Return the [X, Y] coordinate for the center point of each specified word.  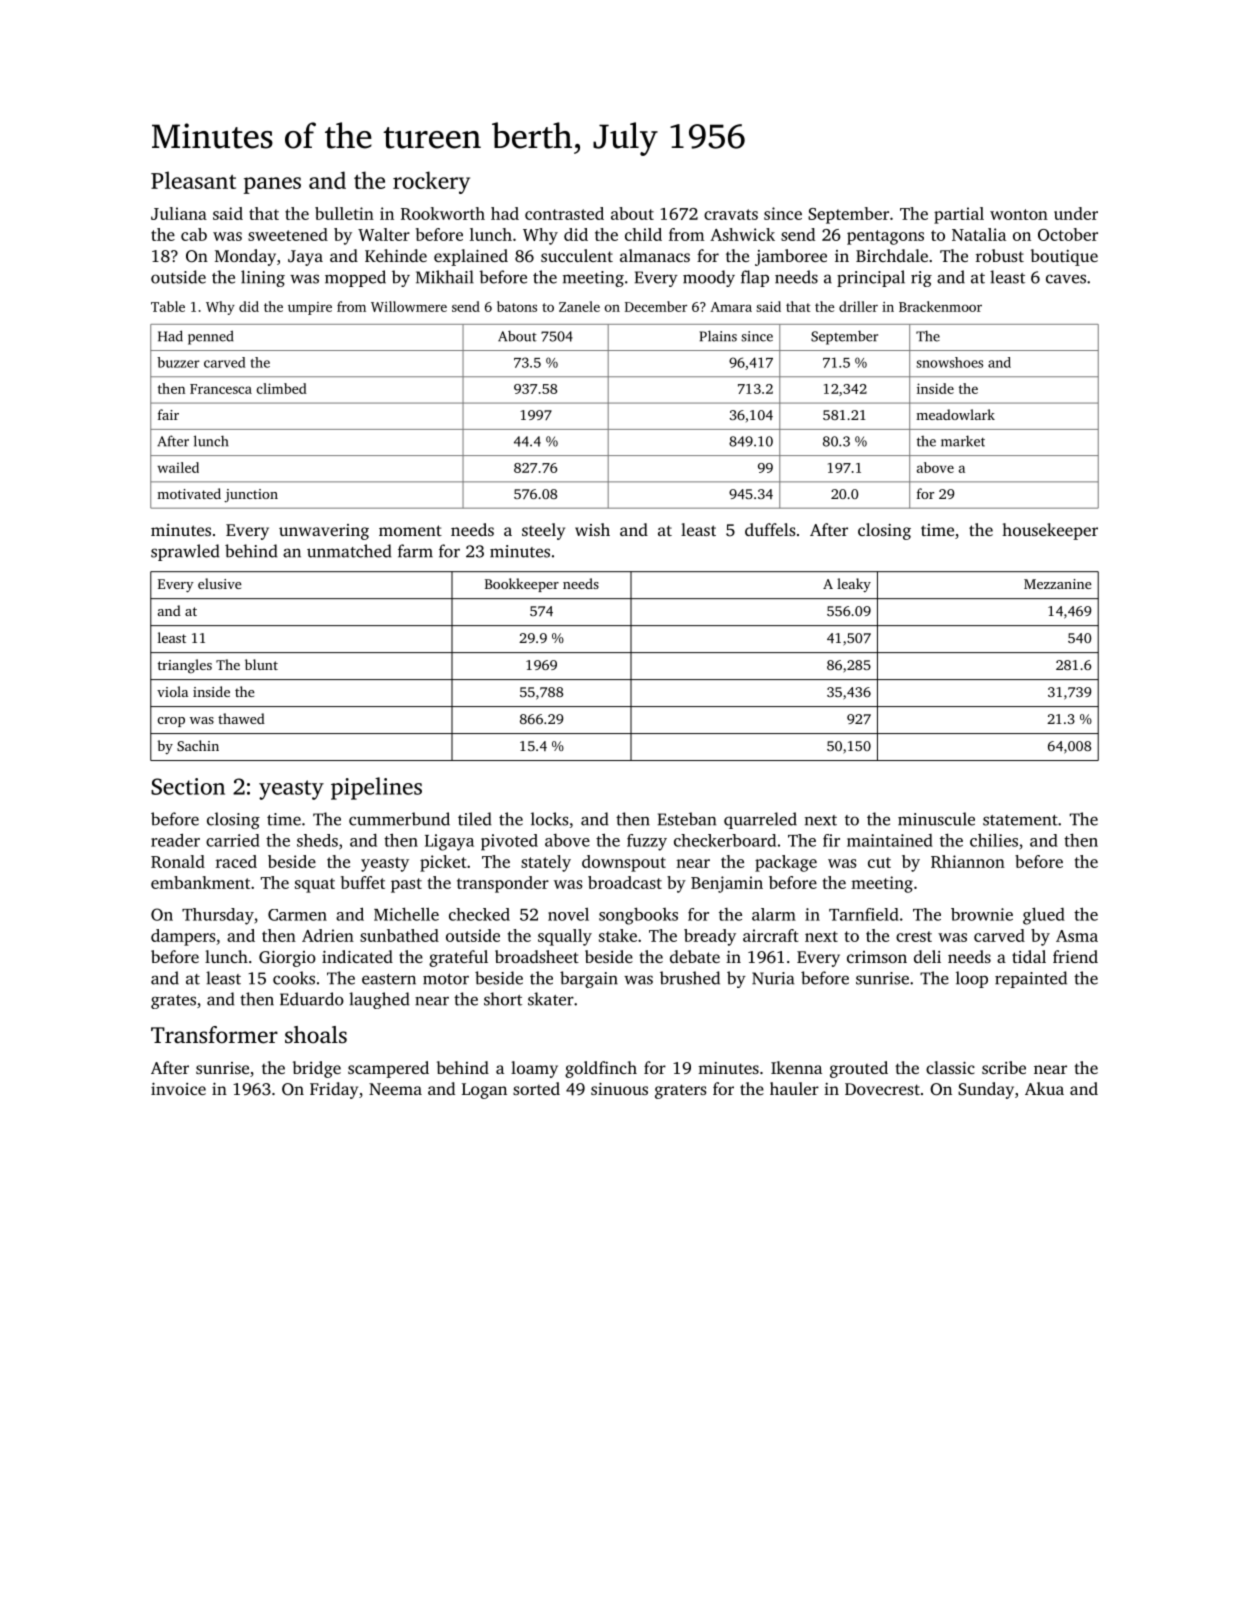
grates [173, 1002]
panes [272, 185]
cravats [731, 214]
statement [1020, 820]
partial [959, 215]
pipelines [376, 788]
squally [565, 937]
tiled [475, 819]
